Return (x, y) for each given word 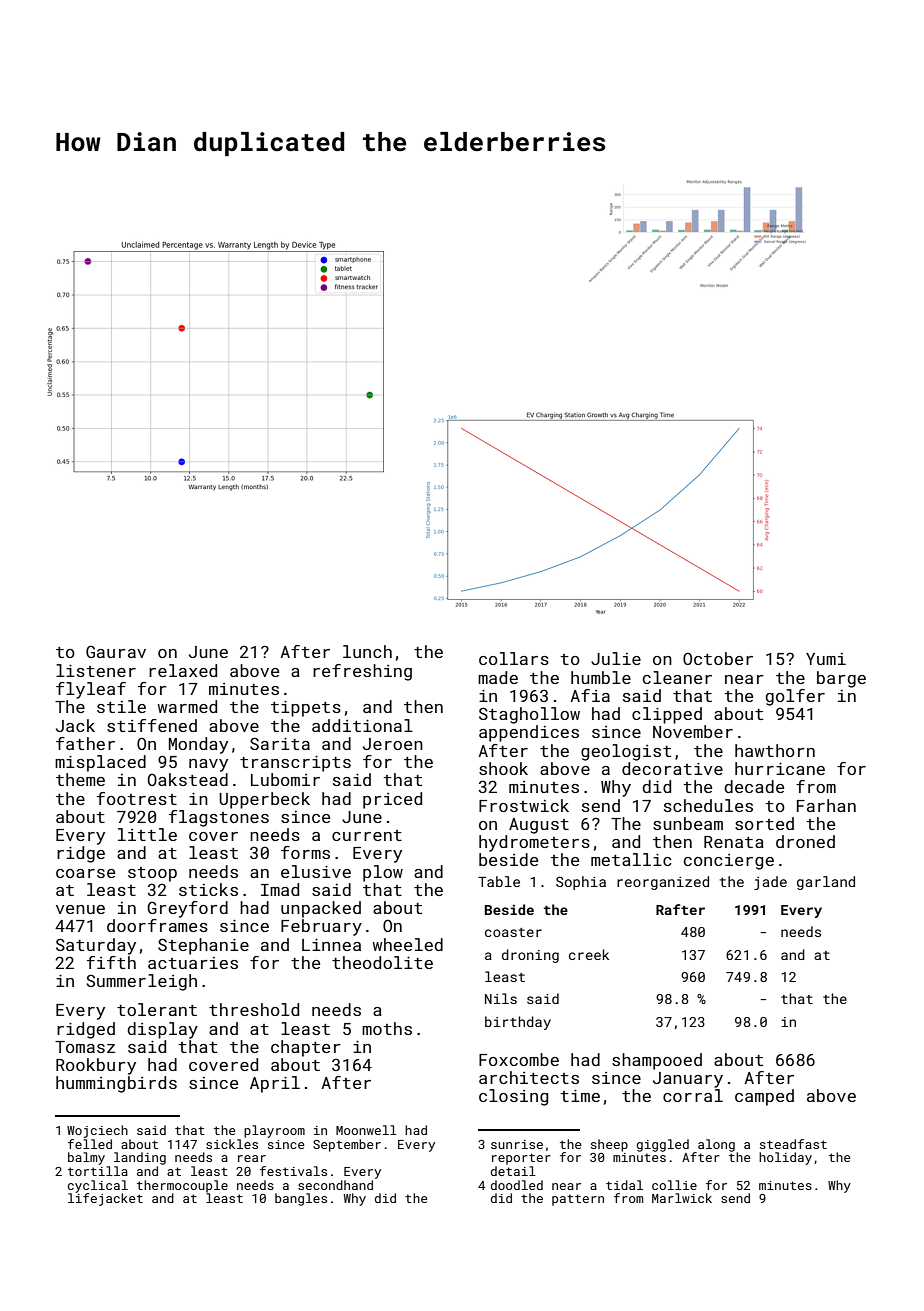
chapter (306, 1048)
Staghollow (529, 715)
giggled (663, 1145)
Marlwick (682, 1198)
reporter (521, 1159)
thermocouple (182, 1186)
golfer (795, 697)
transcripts (295, 764)
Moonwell (366, 1130)
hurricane (780, 768)
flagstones (219, 818)
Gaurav (116, 651)
